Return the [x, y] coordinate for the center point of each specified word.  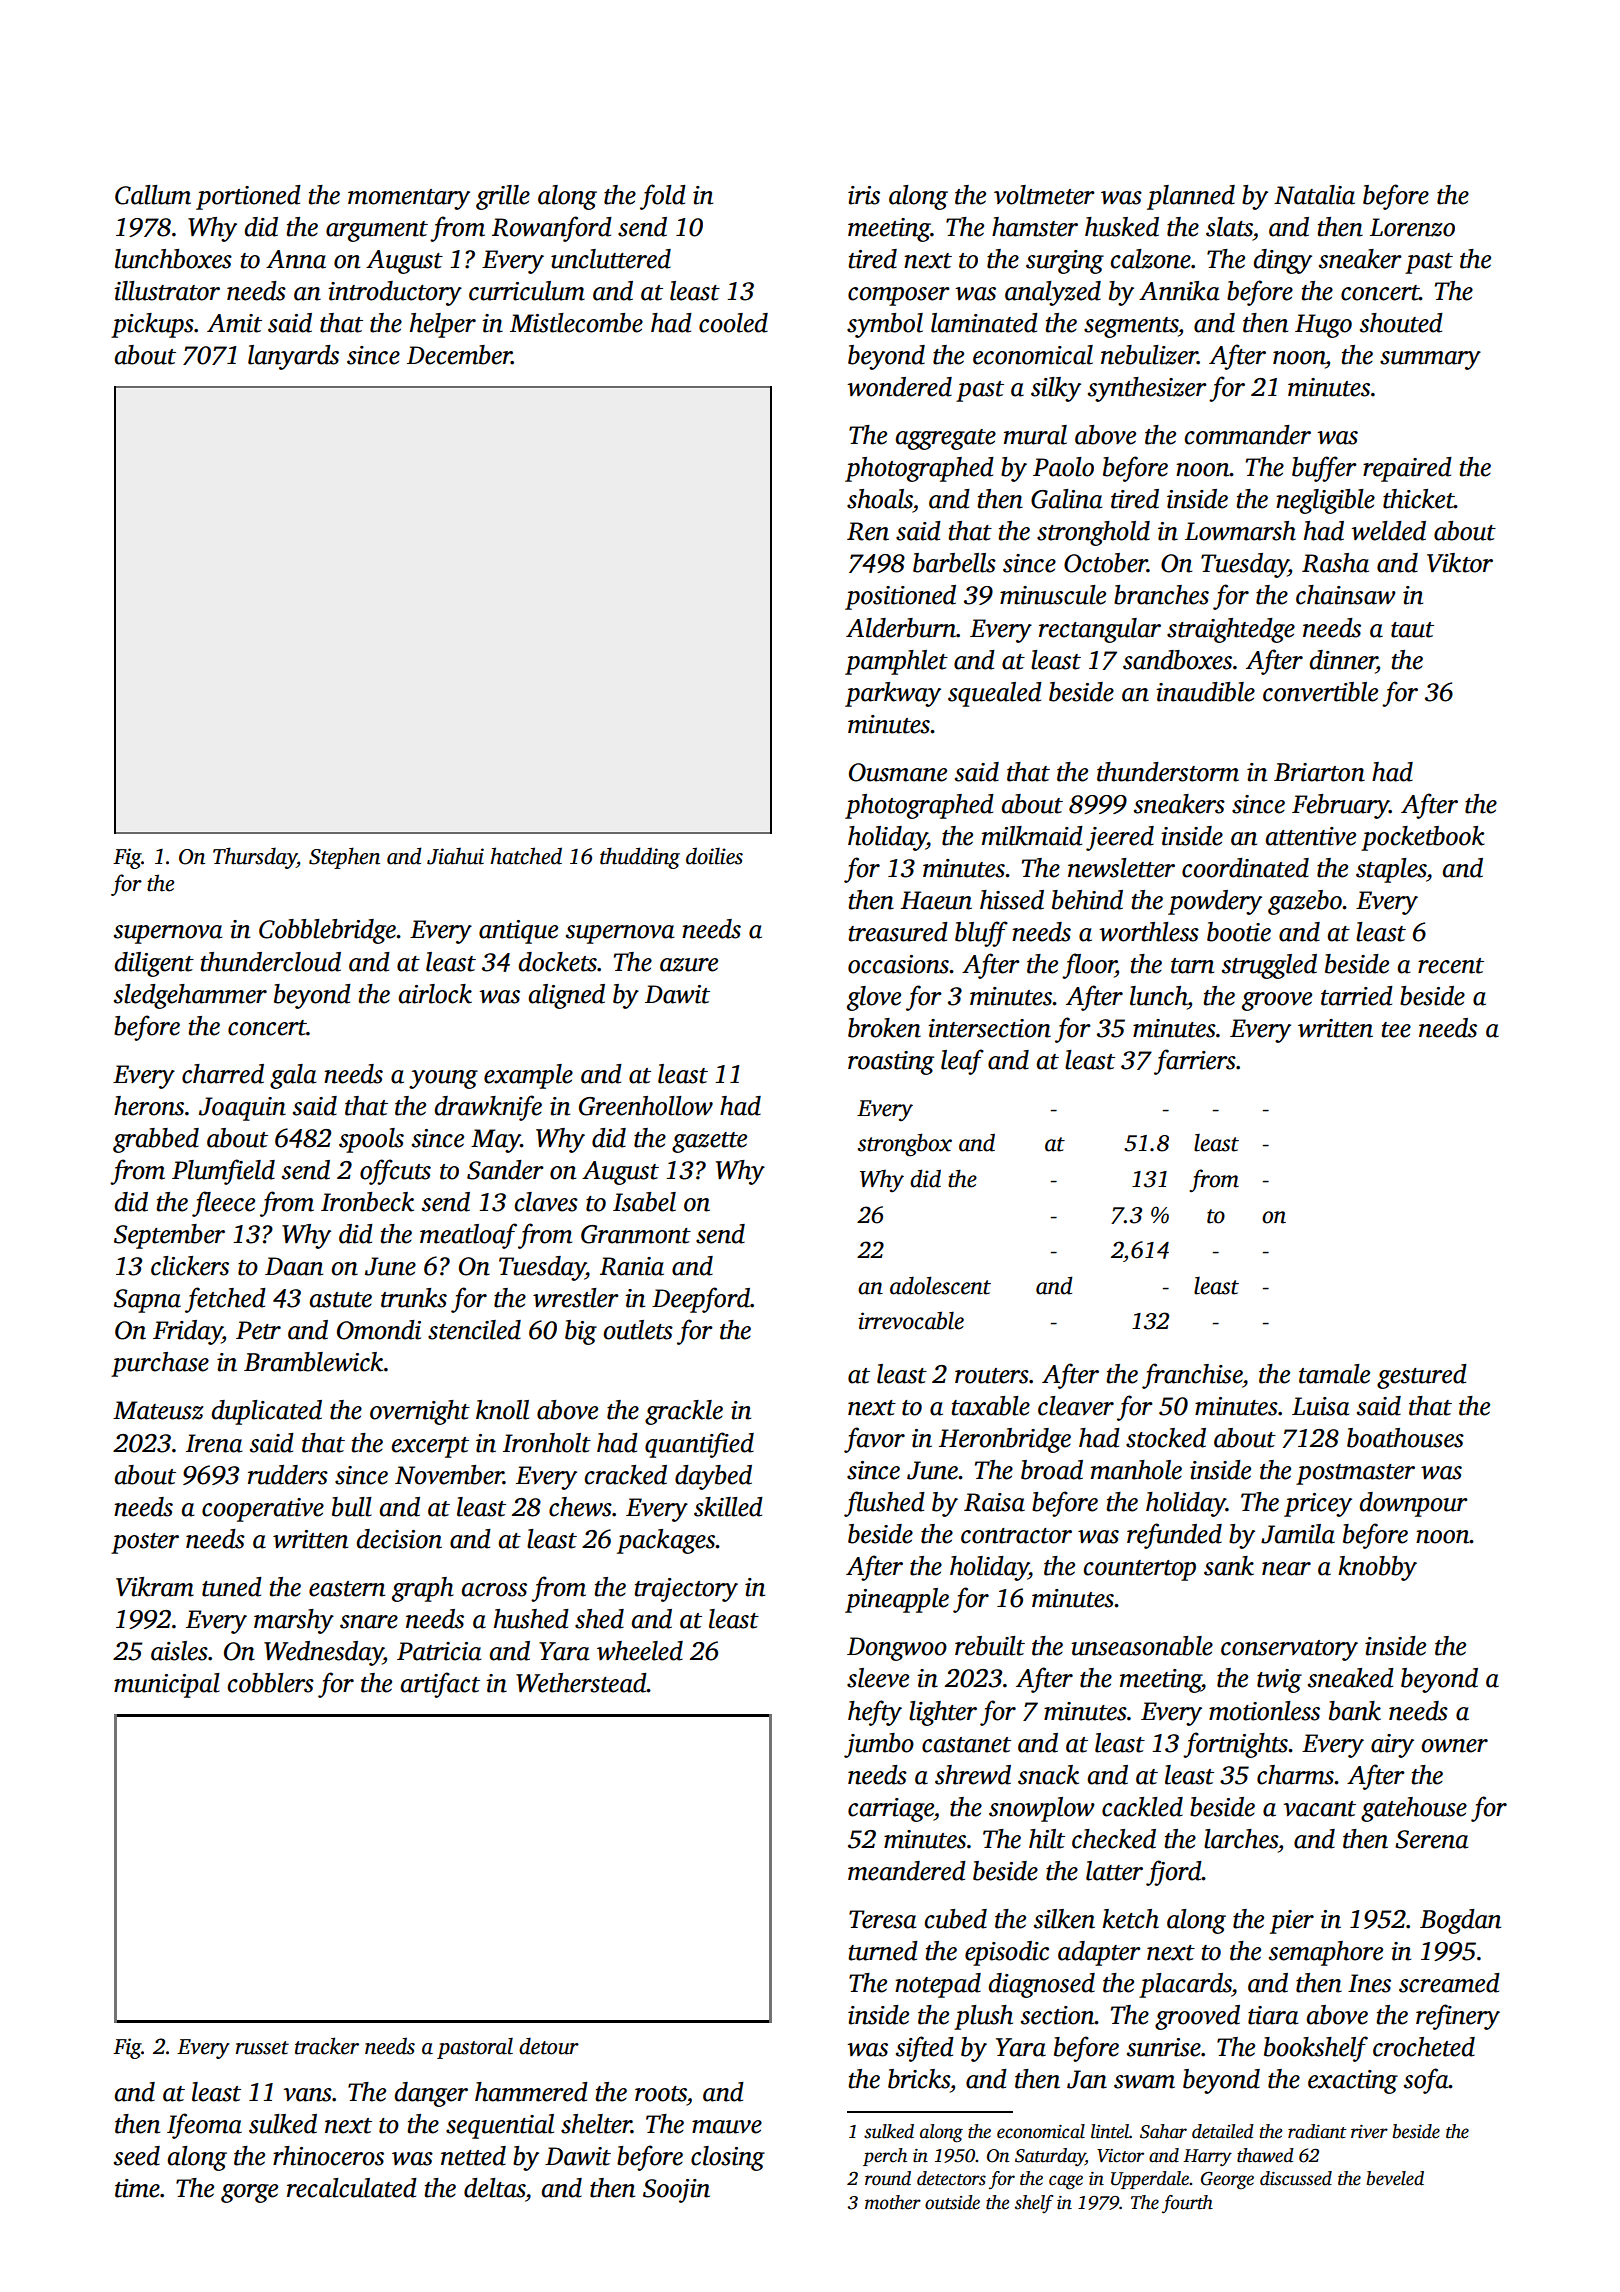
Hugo [1323, 326]
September [169, 1236]
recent [1451, 966]
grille [503, 197]
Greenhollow [646, 1106]
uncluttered [611, 259]
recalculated [352, 2188]
